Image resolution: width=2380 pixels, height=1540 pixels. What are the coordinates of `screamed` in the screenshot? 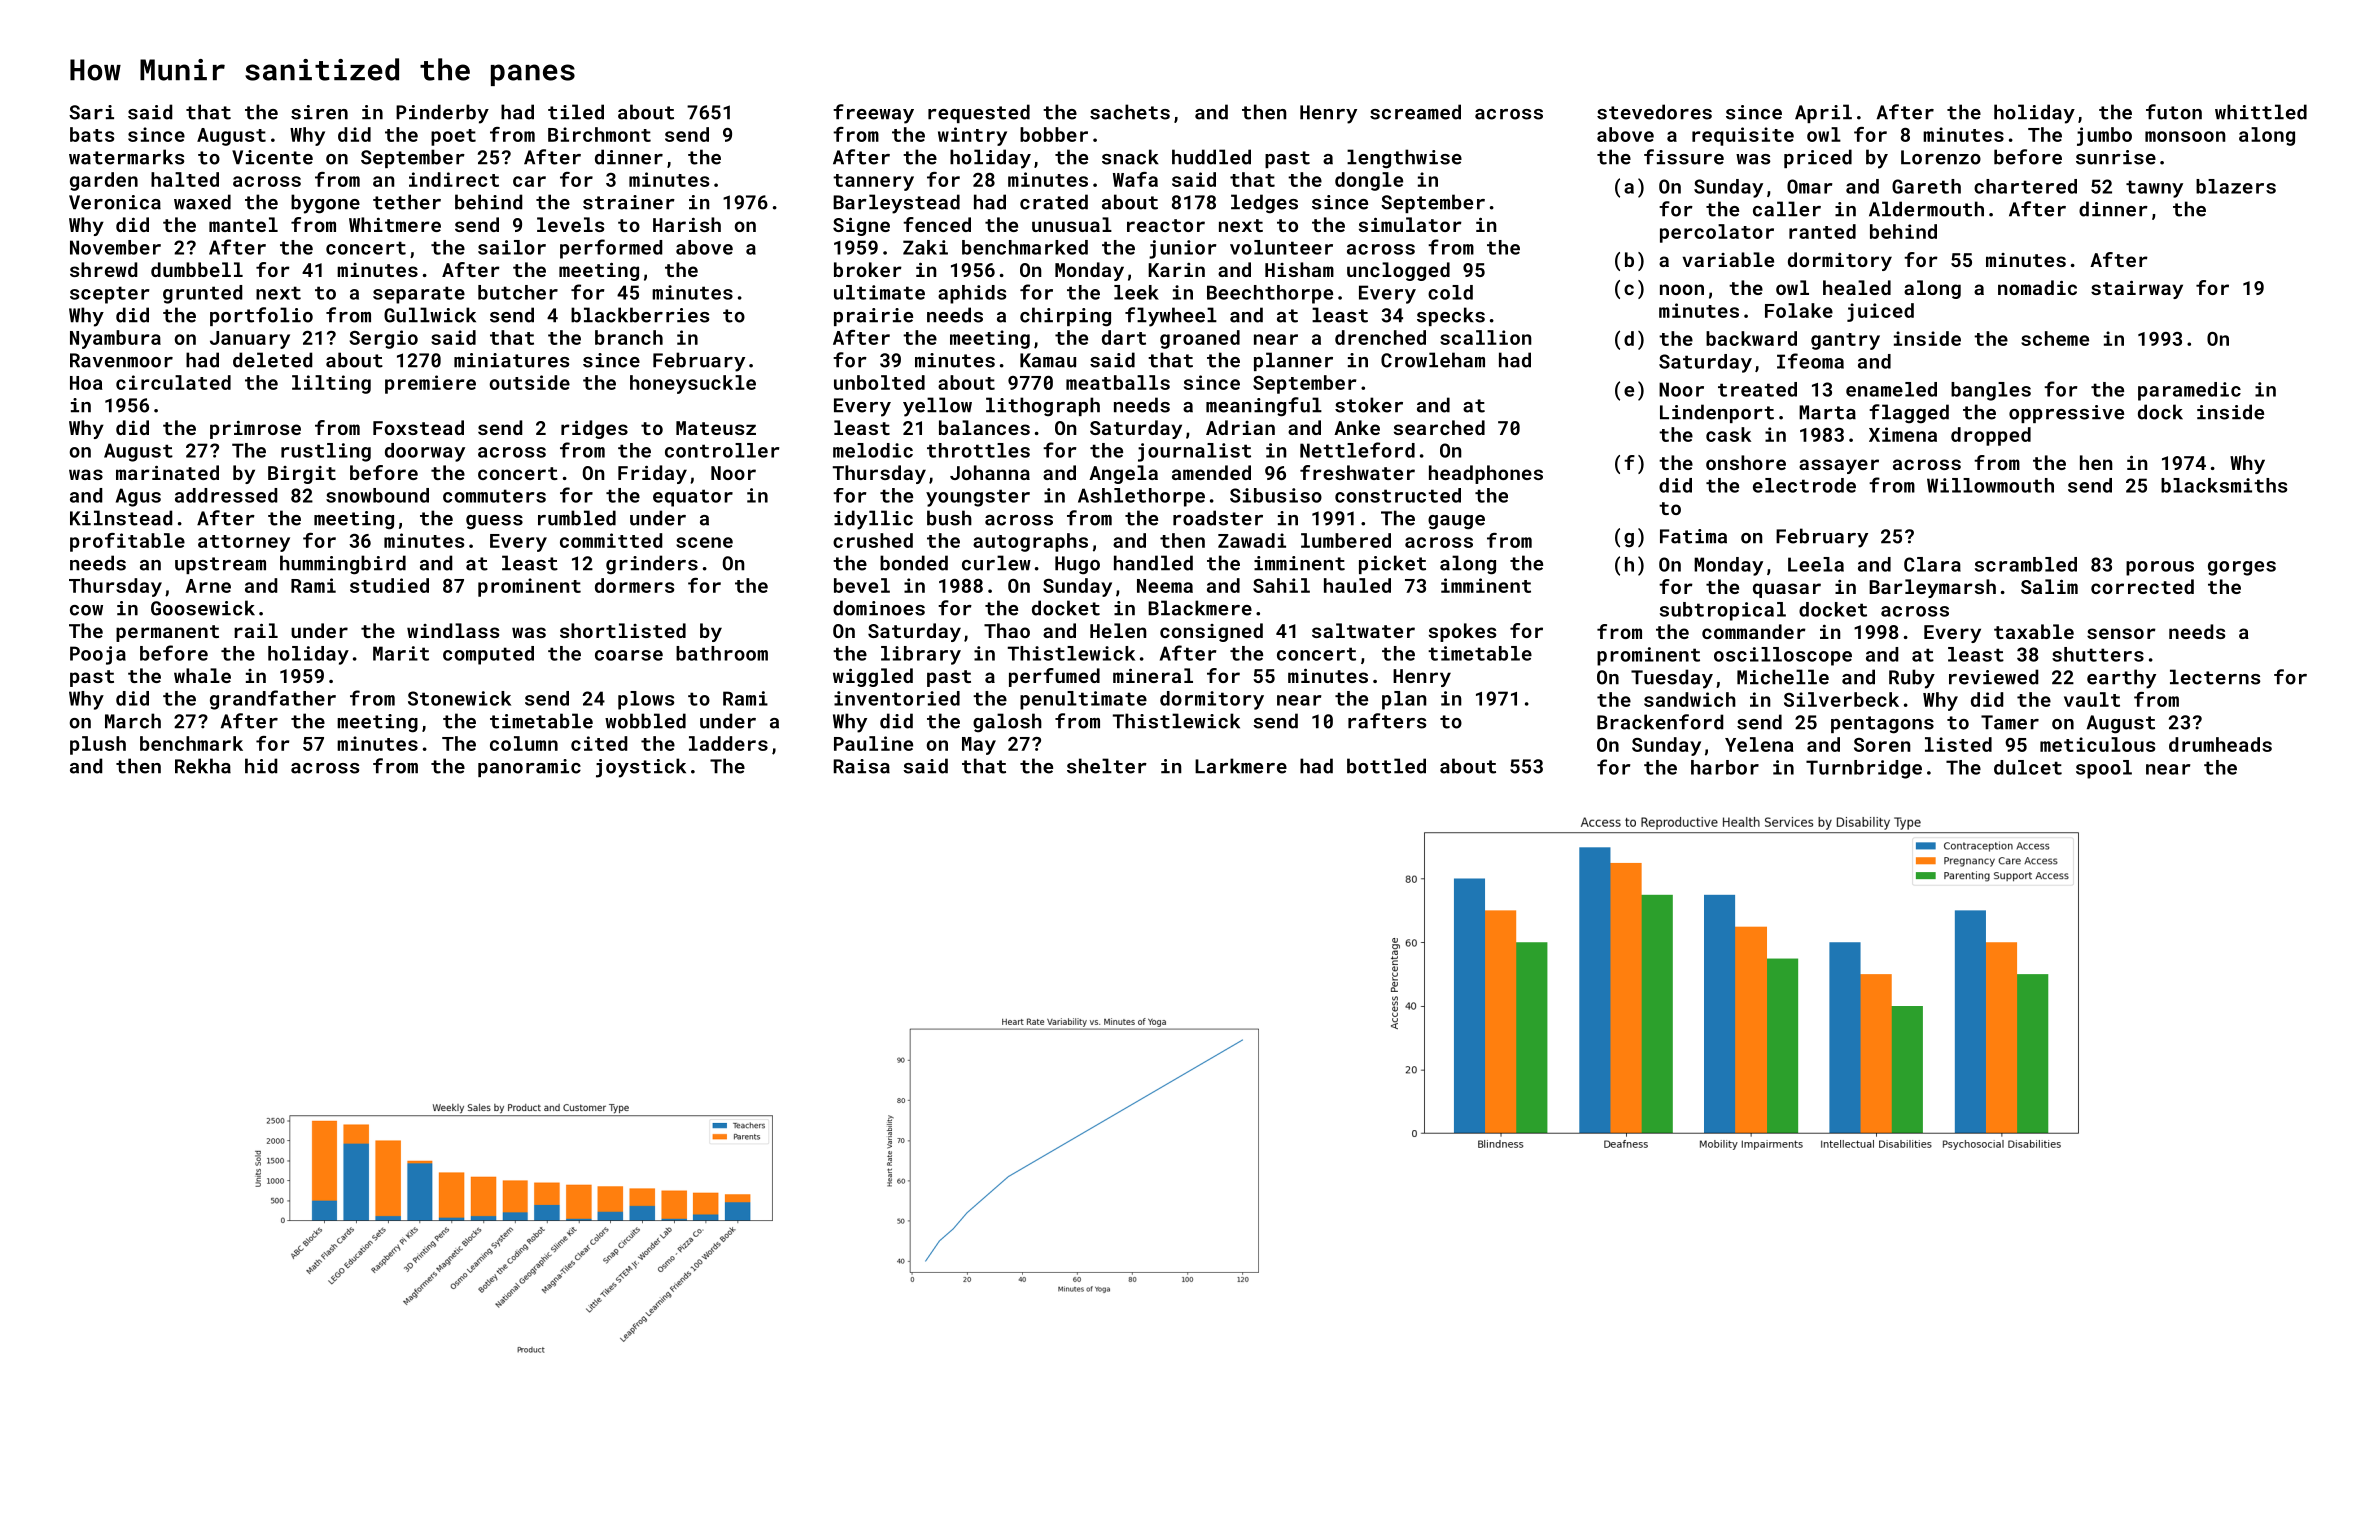 It's located at (1415, 112).
